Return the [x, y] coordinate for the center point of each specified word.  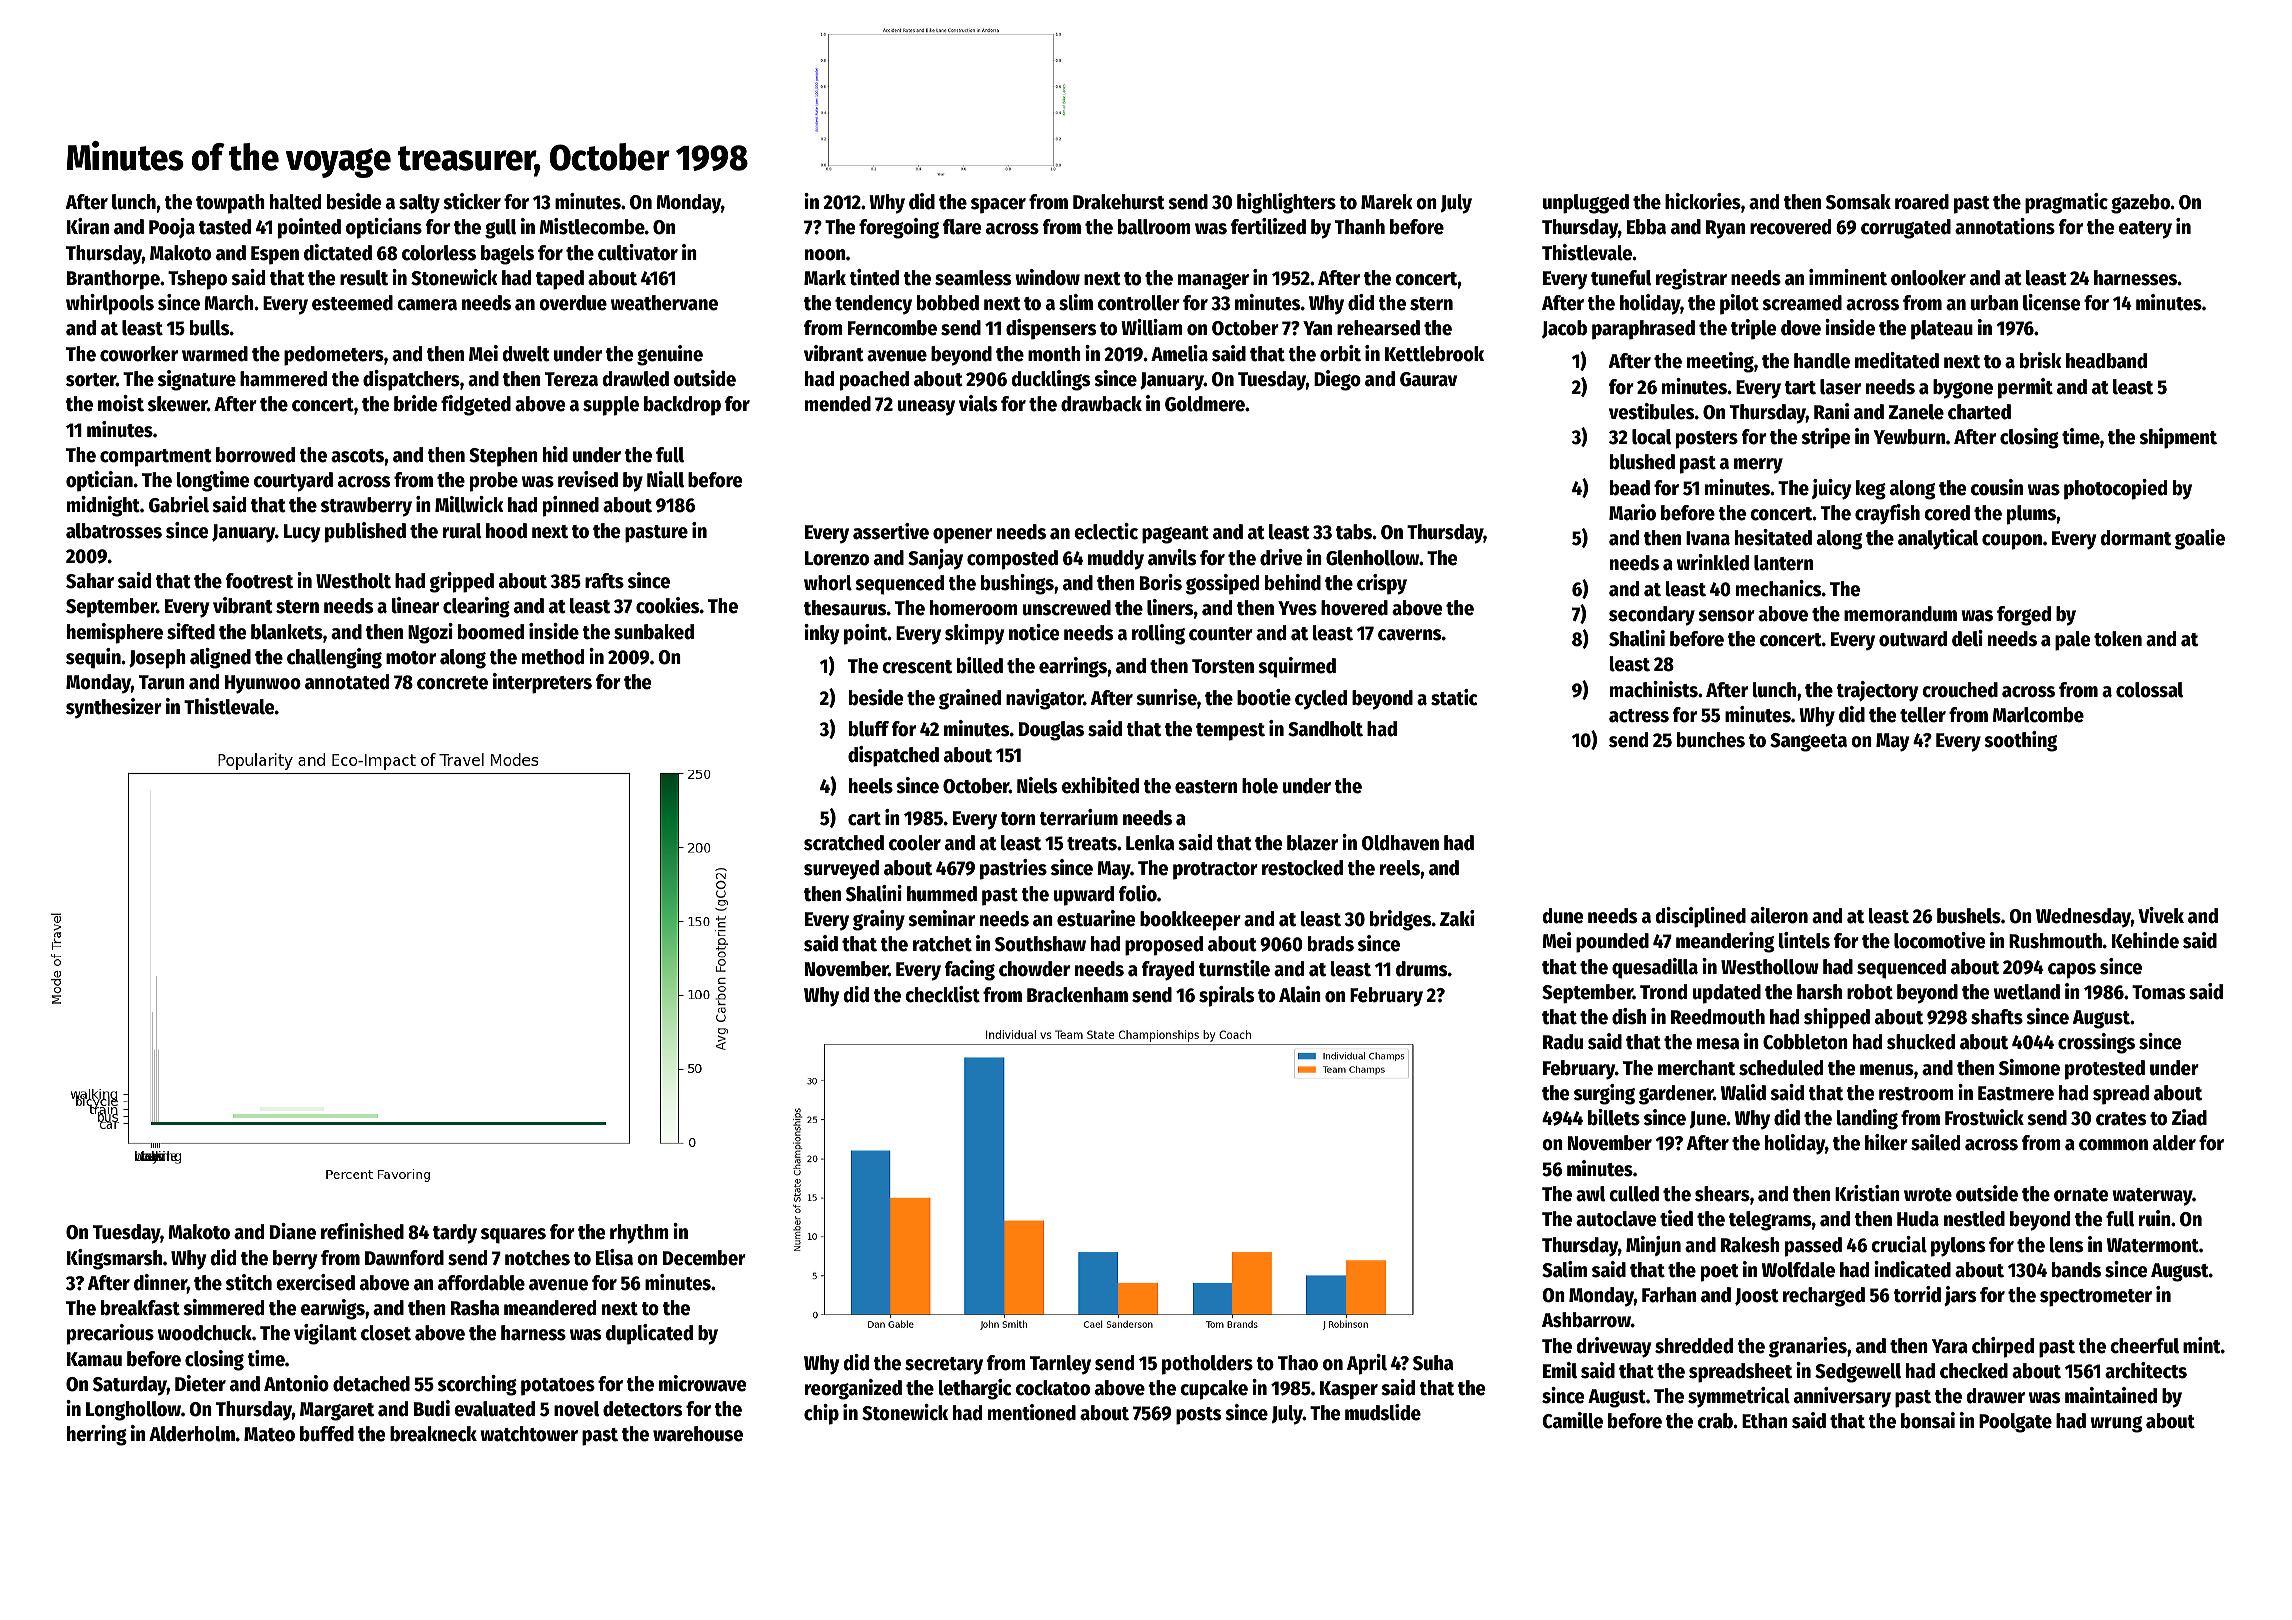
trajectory [1877, 691]
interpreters [542, 683]
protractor [1215, 871]
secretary [944, 1366]
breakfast [140, 1308]
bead [1630, 488]
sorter [91, 380]
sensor [1726, 616]
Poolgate [2015, 1423]
